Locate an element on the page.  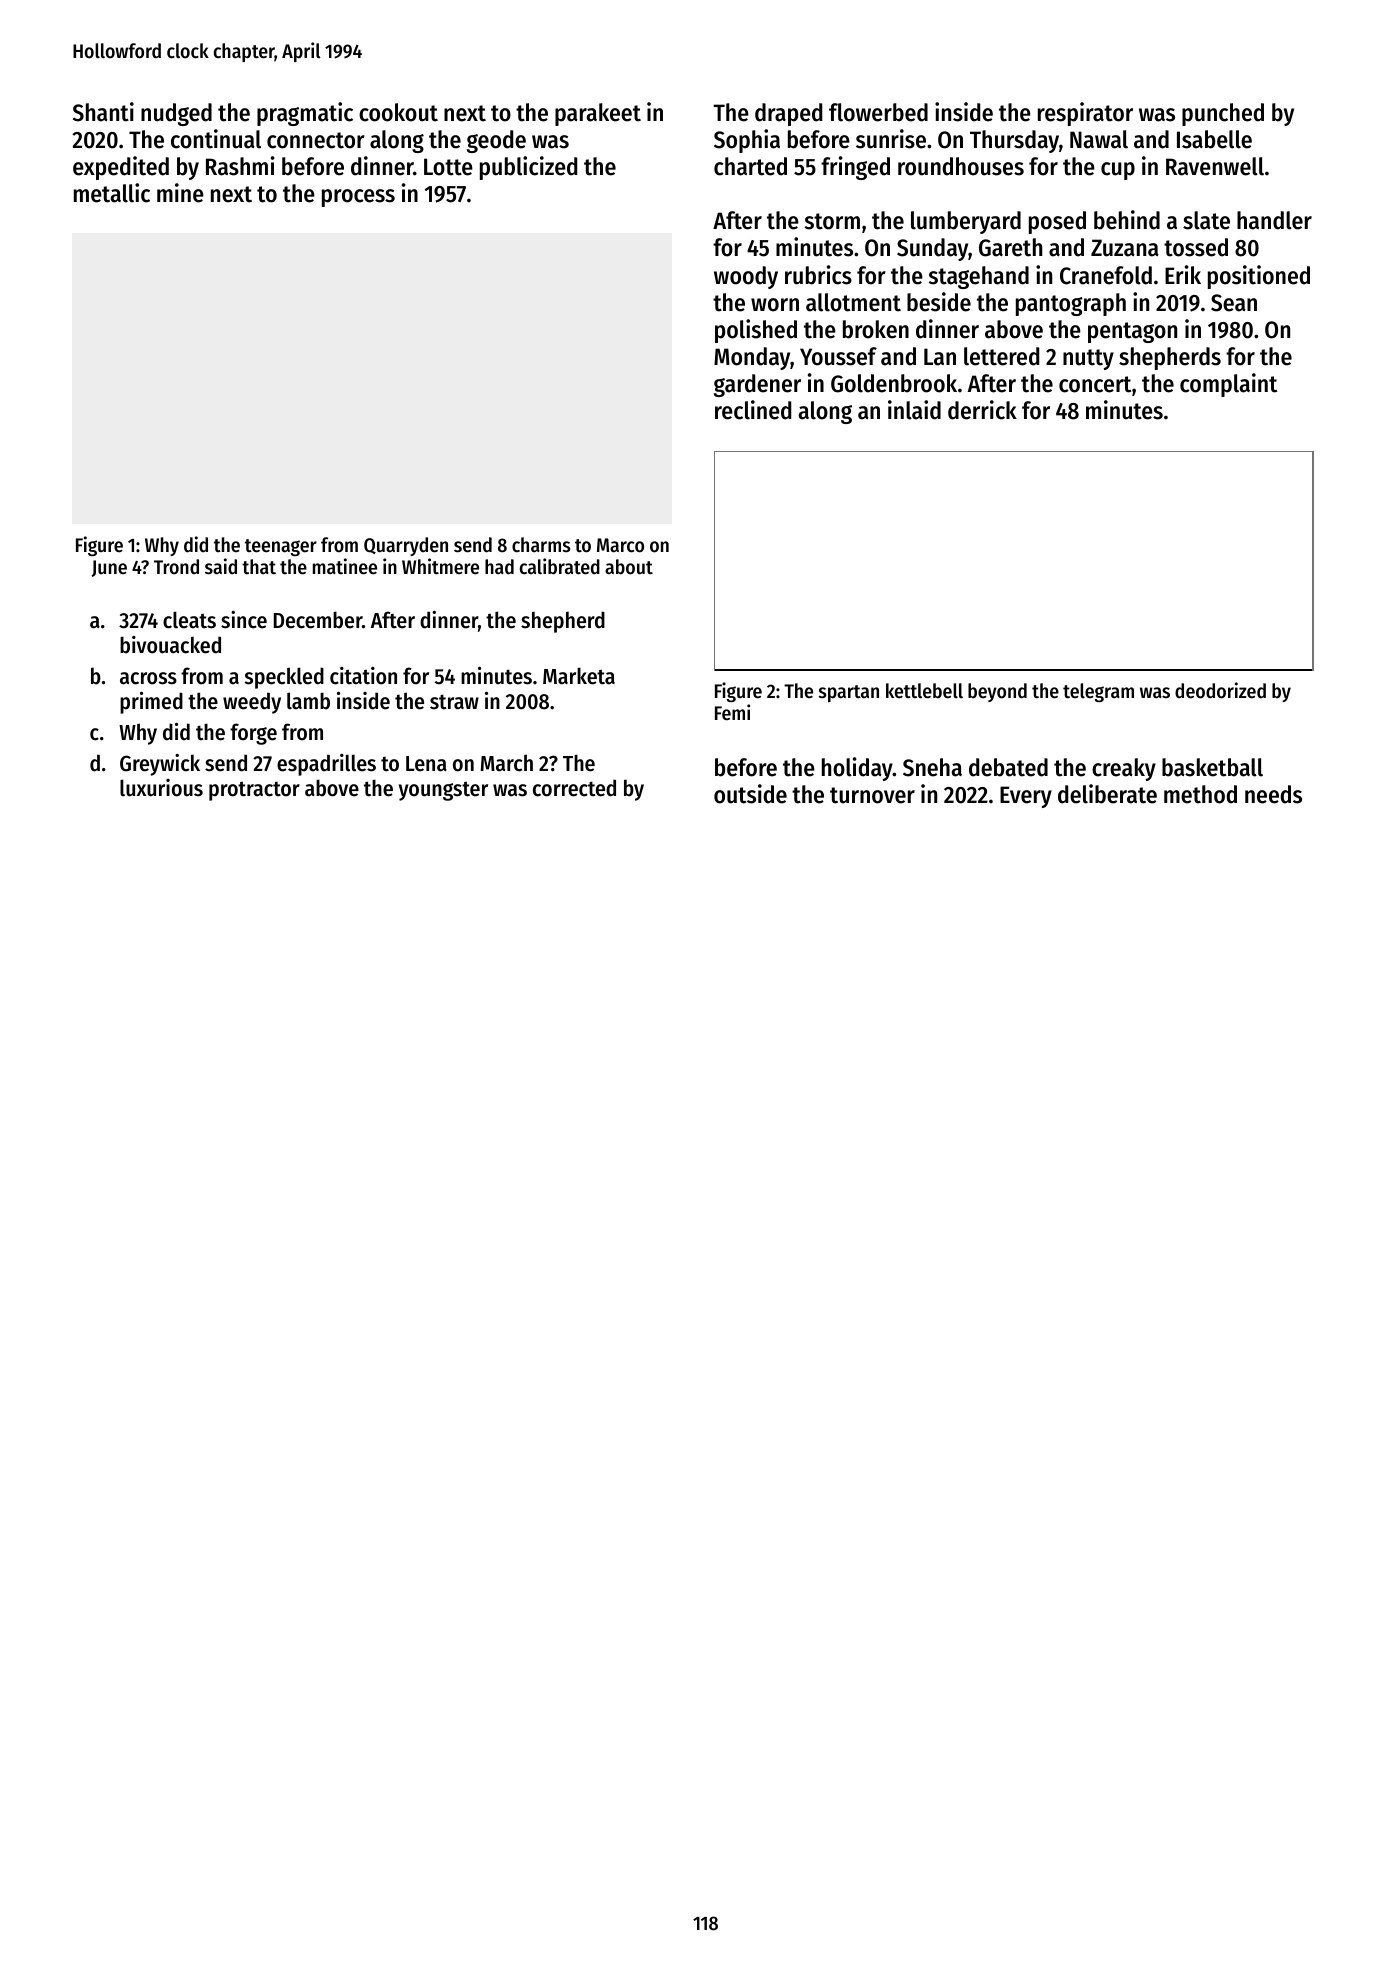
Marco is located at coordinates (620, 545).
